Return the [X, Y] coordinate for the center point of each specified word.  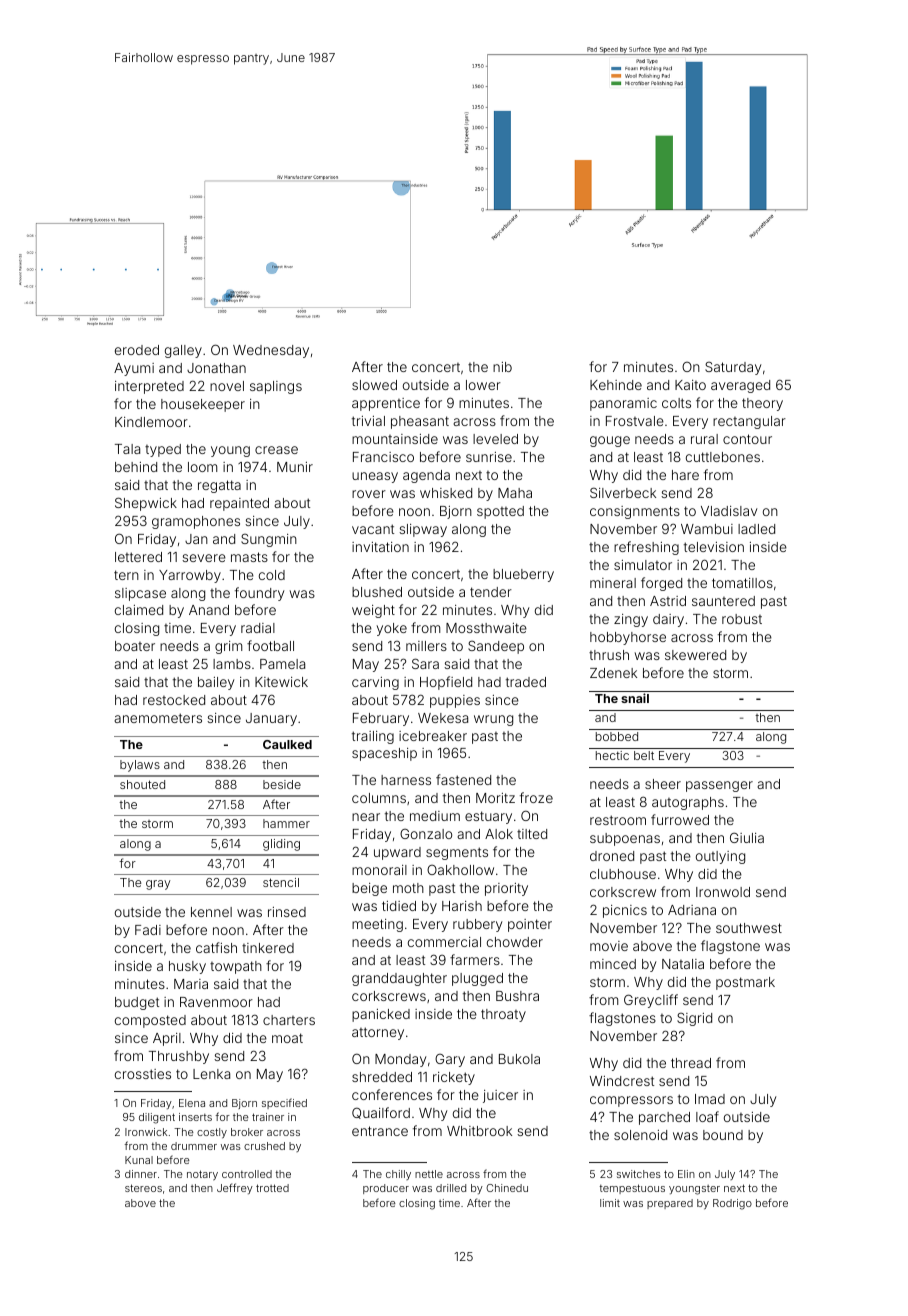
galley [183, 351]
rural [704, 439]
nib [502, 367]
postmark [745, 983]
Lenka [211, 1074]
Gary [450, 1060]
